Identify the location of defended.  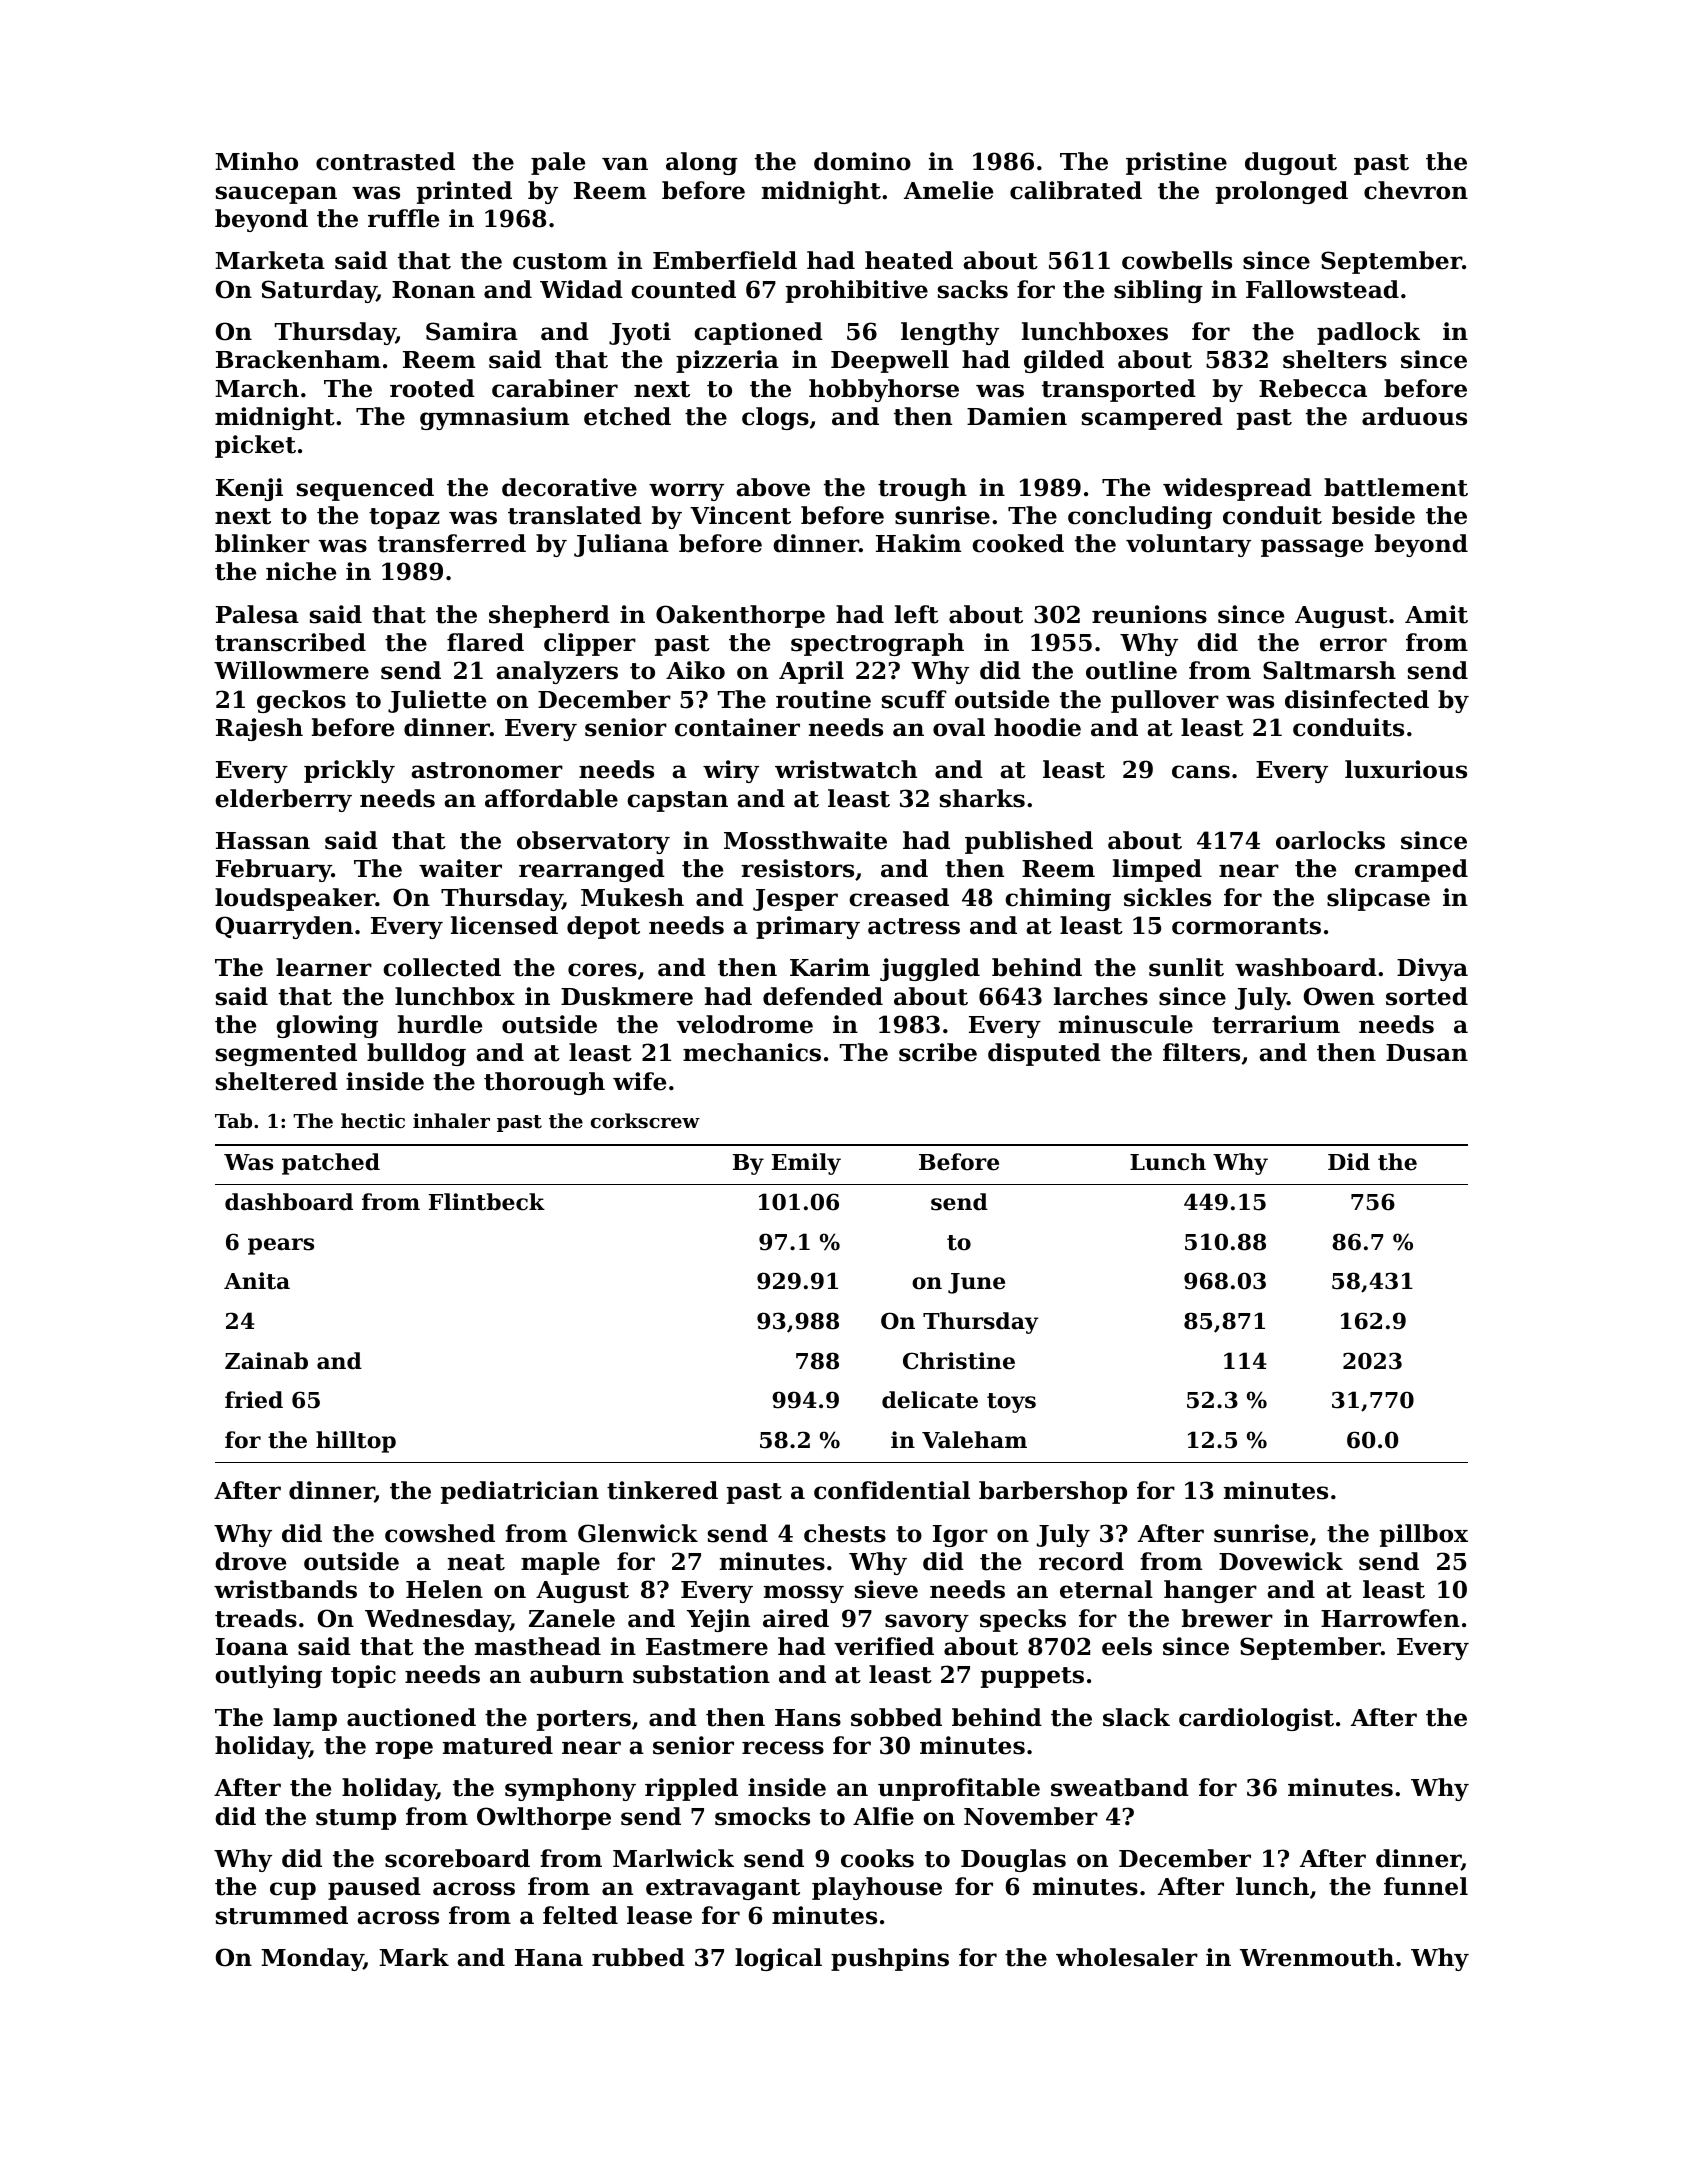
(823, 996).
